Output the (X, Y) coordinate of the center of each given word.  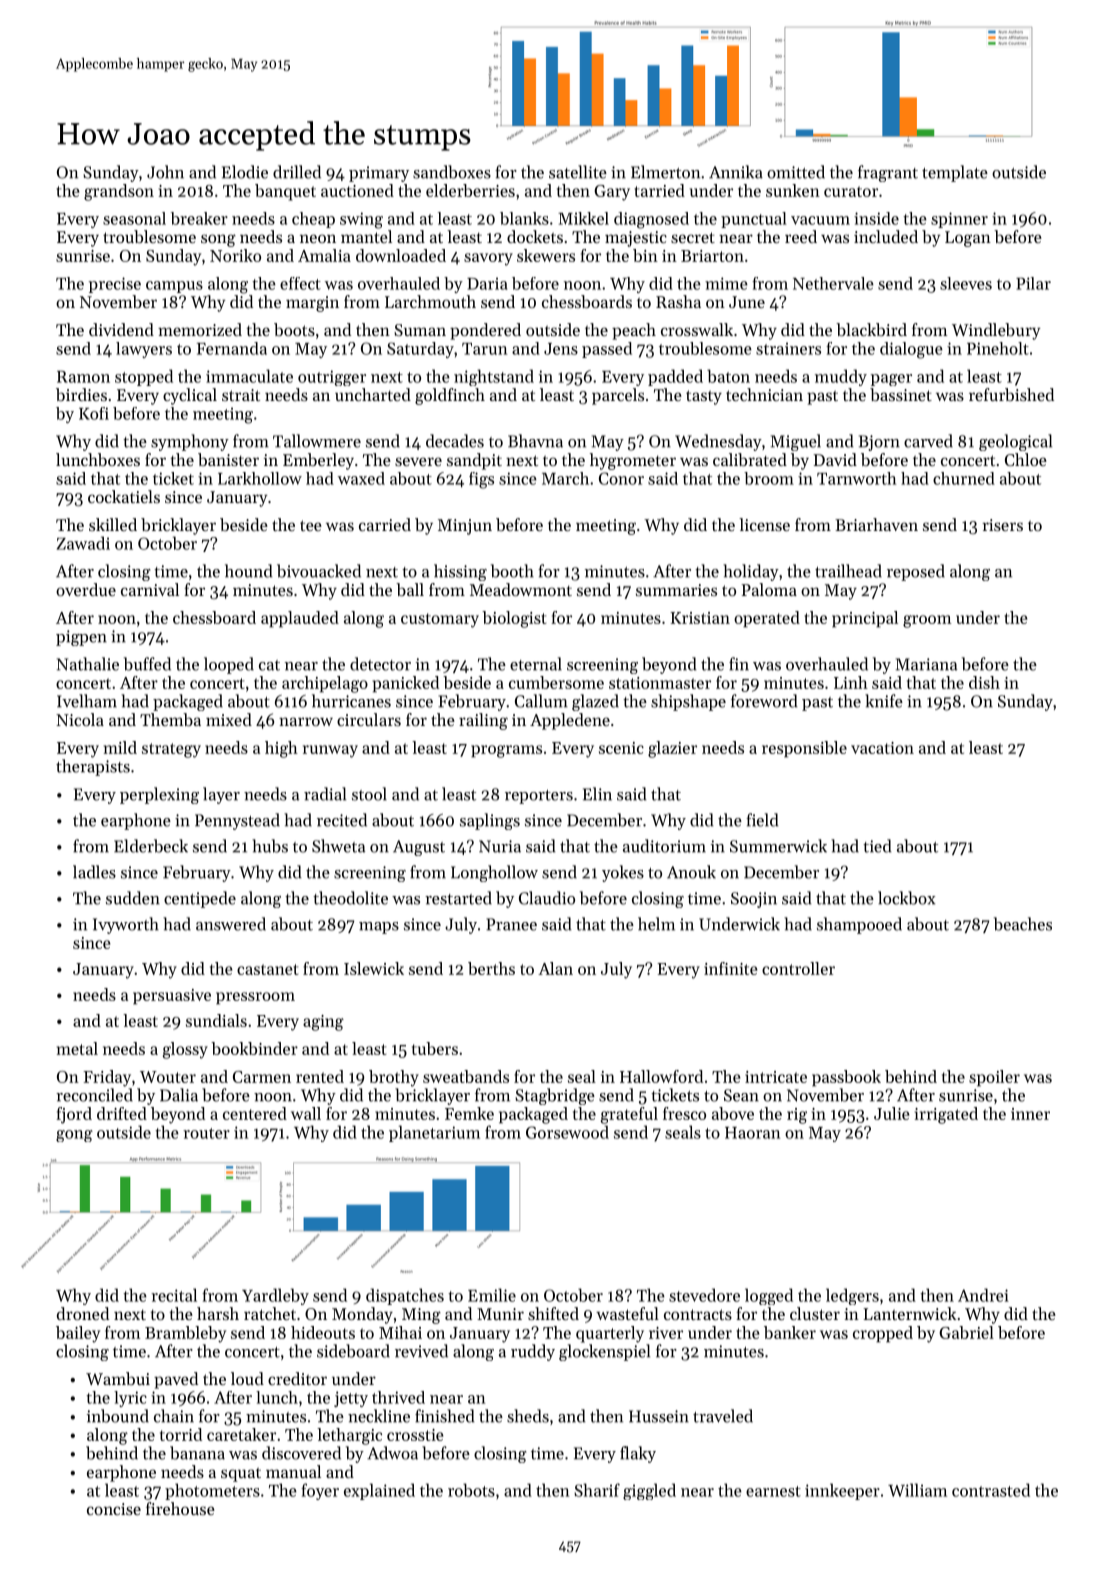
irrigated (946, 1115)
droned (83, 1313)
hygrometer (633, 461)
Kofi (94, 413)
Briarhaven (876, 524)
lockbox (906, 898)
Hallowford (661, 1076)
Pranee (511, 924)
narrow (306, 721)
